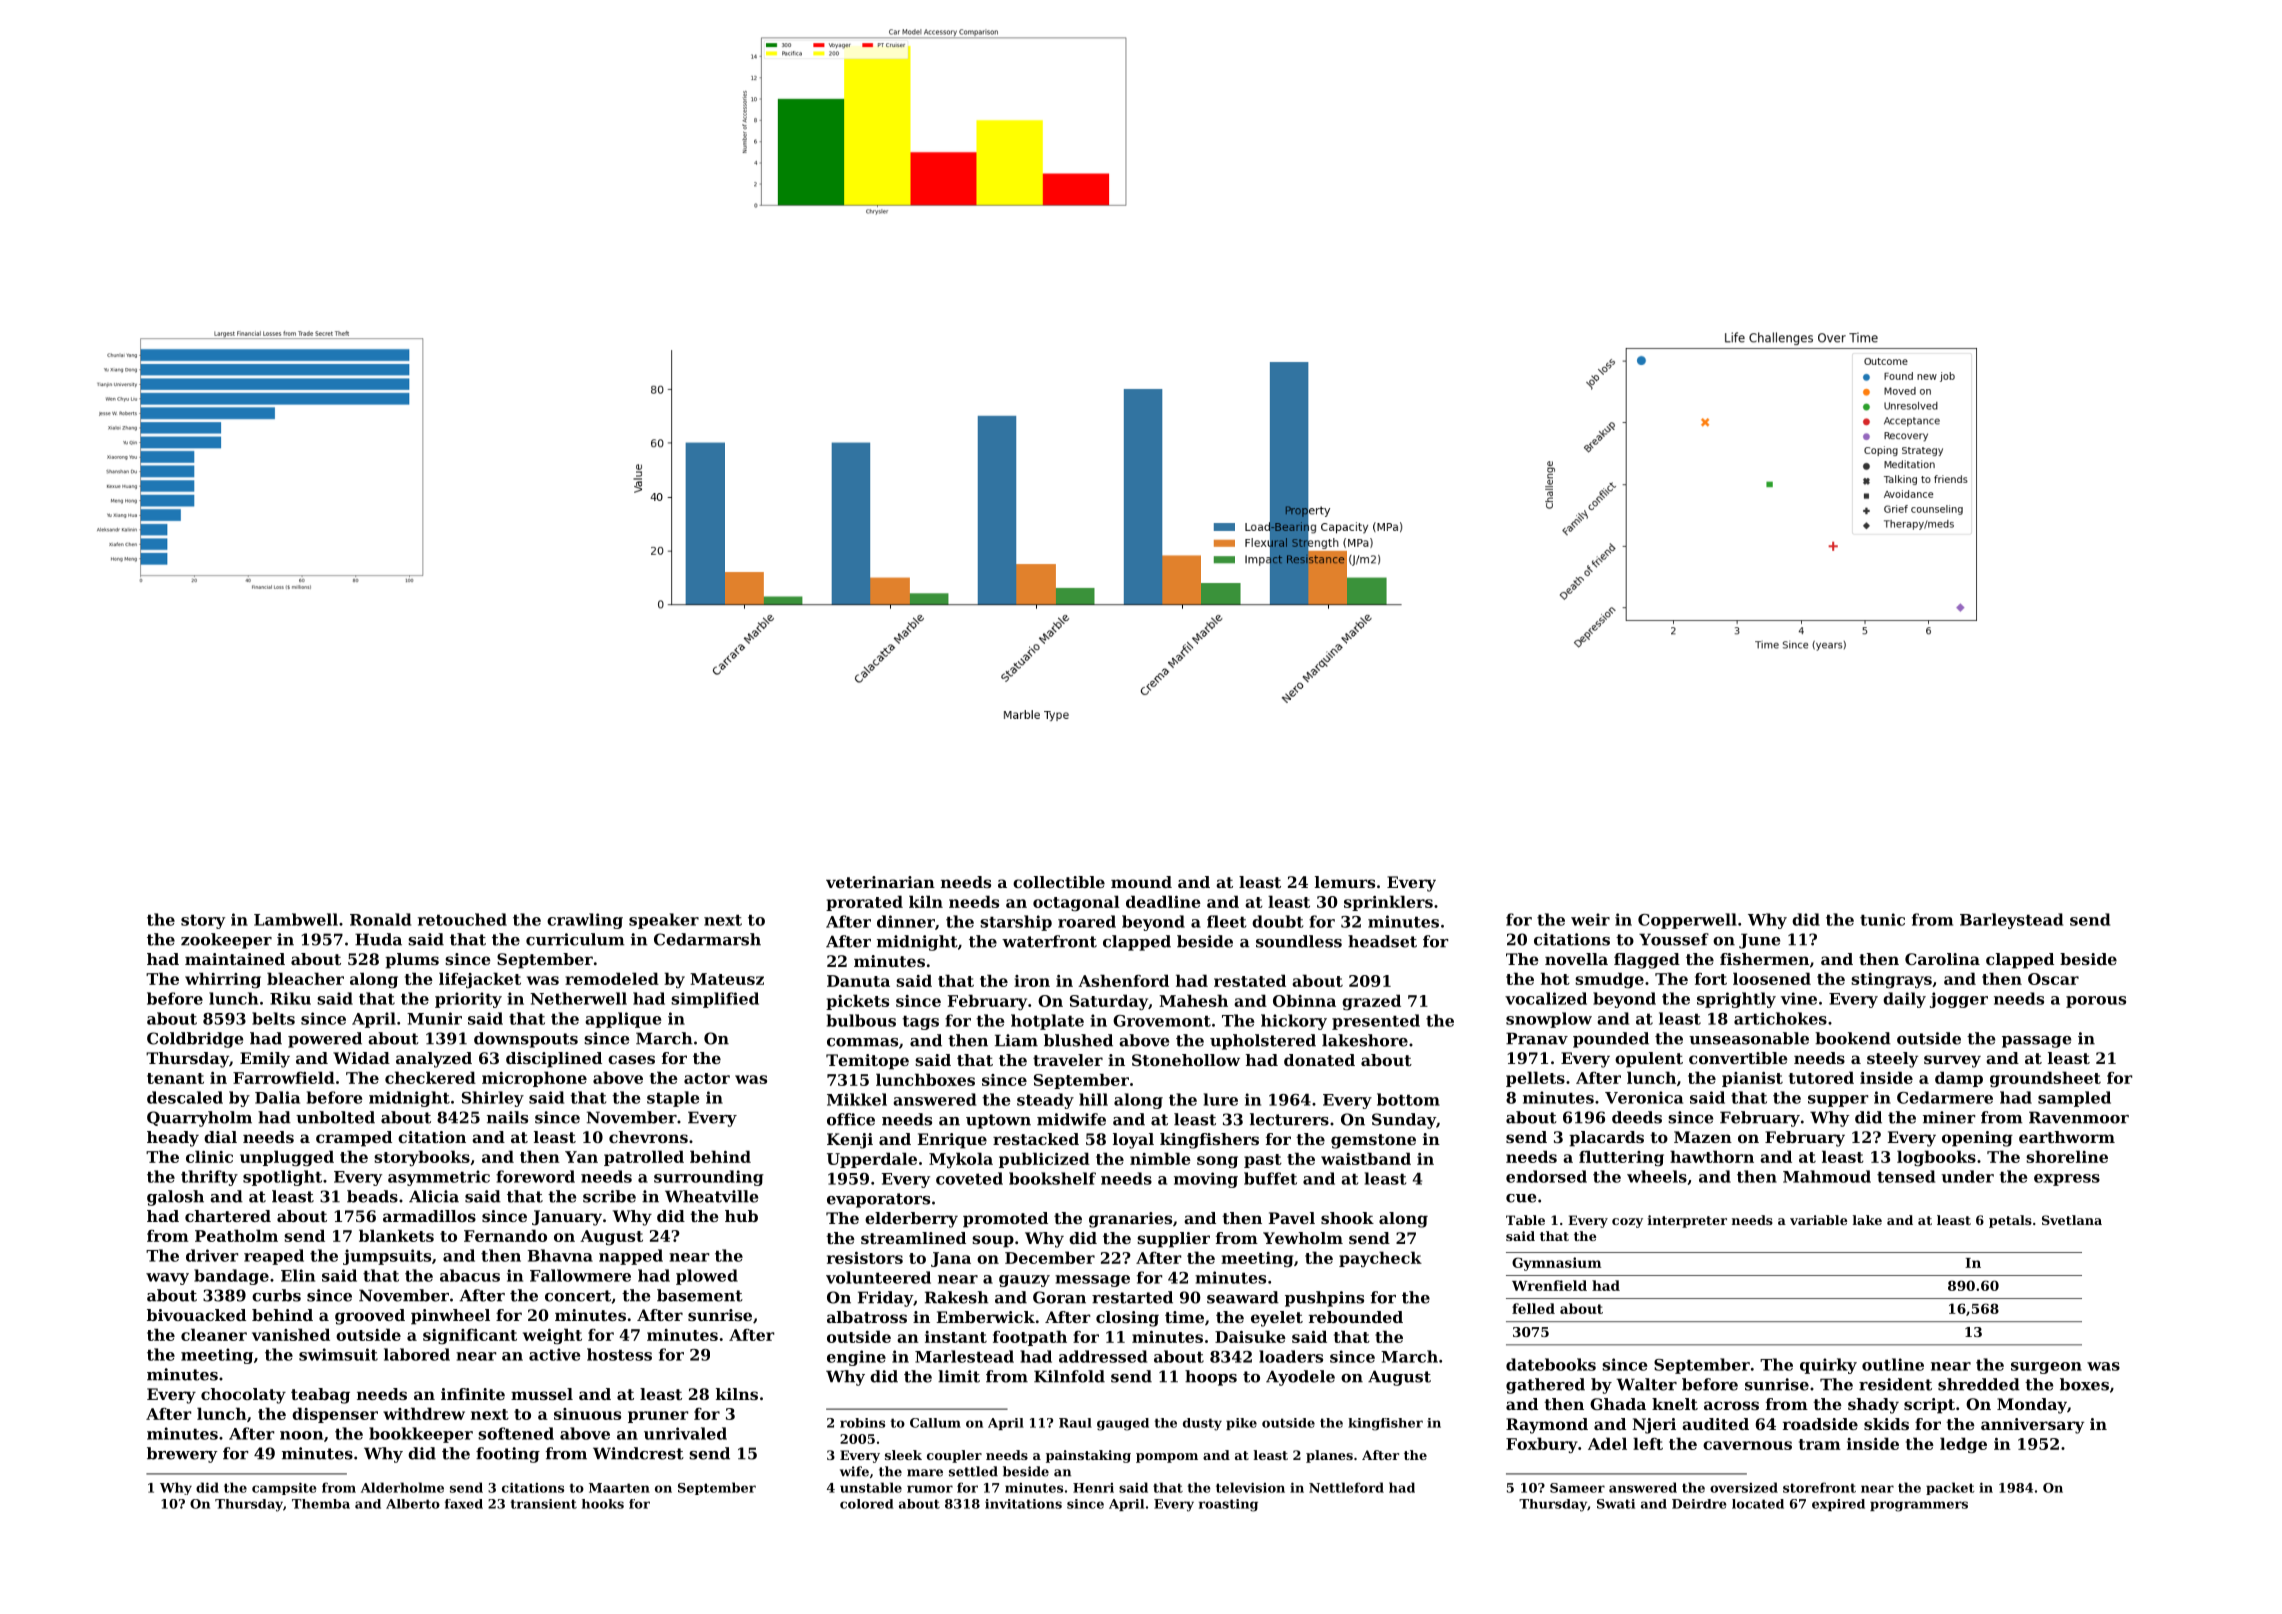  I want to click on campsite, so click(284, 1488).
